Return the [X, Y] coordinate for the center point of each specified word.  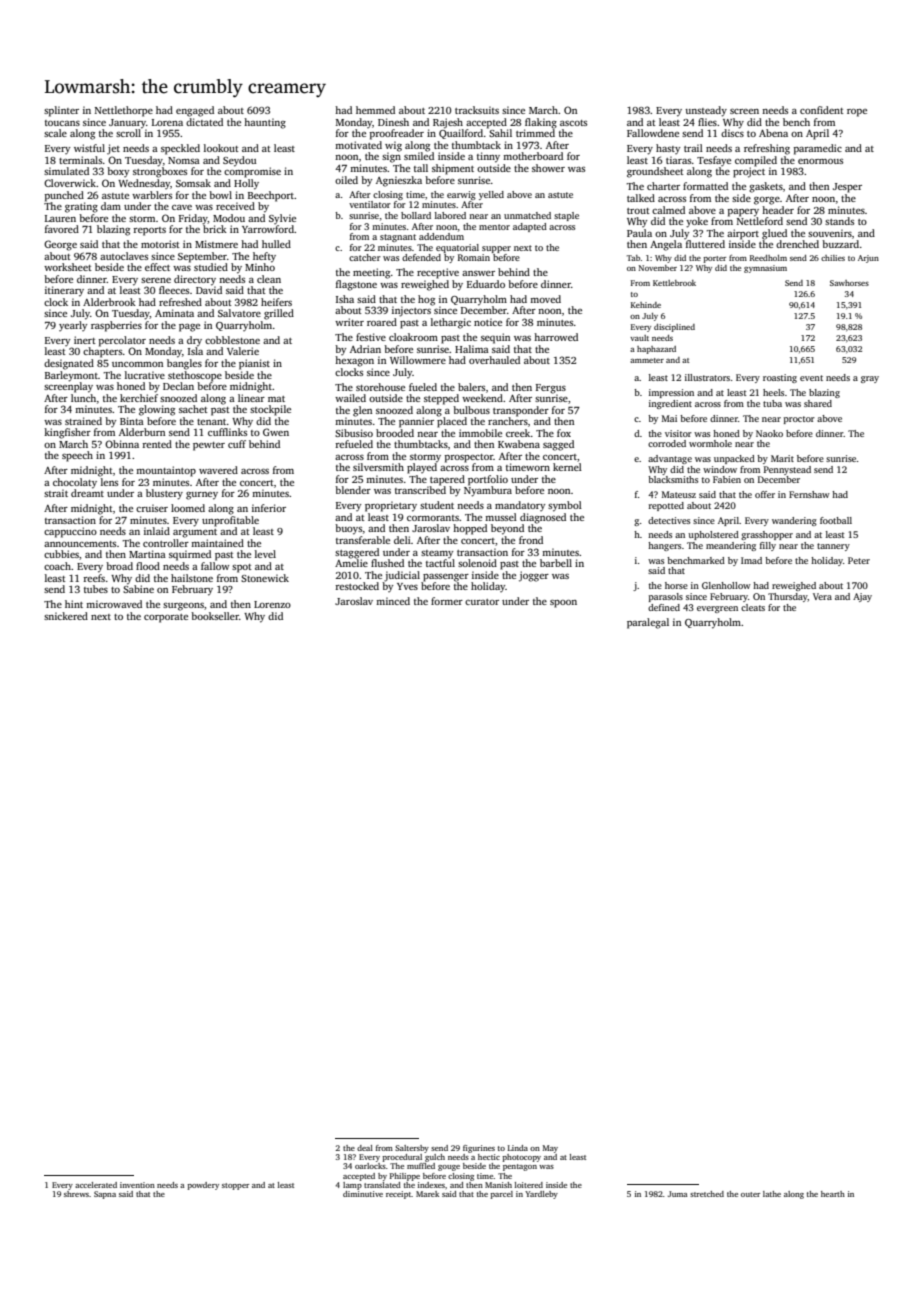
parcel [501, 1195]
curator [482, 602]
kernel [567, 467]
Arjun [868, 259]
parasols [666, 597]
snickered [66, 616]
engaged [195, 111]
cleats [753, 607]
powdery [203, 1186]
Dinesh [393, 122]
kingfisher [67, 433]
